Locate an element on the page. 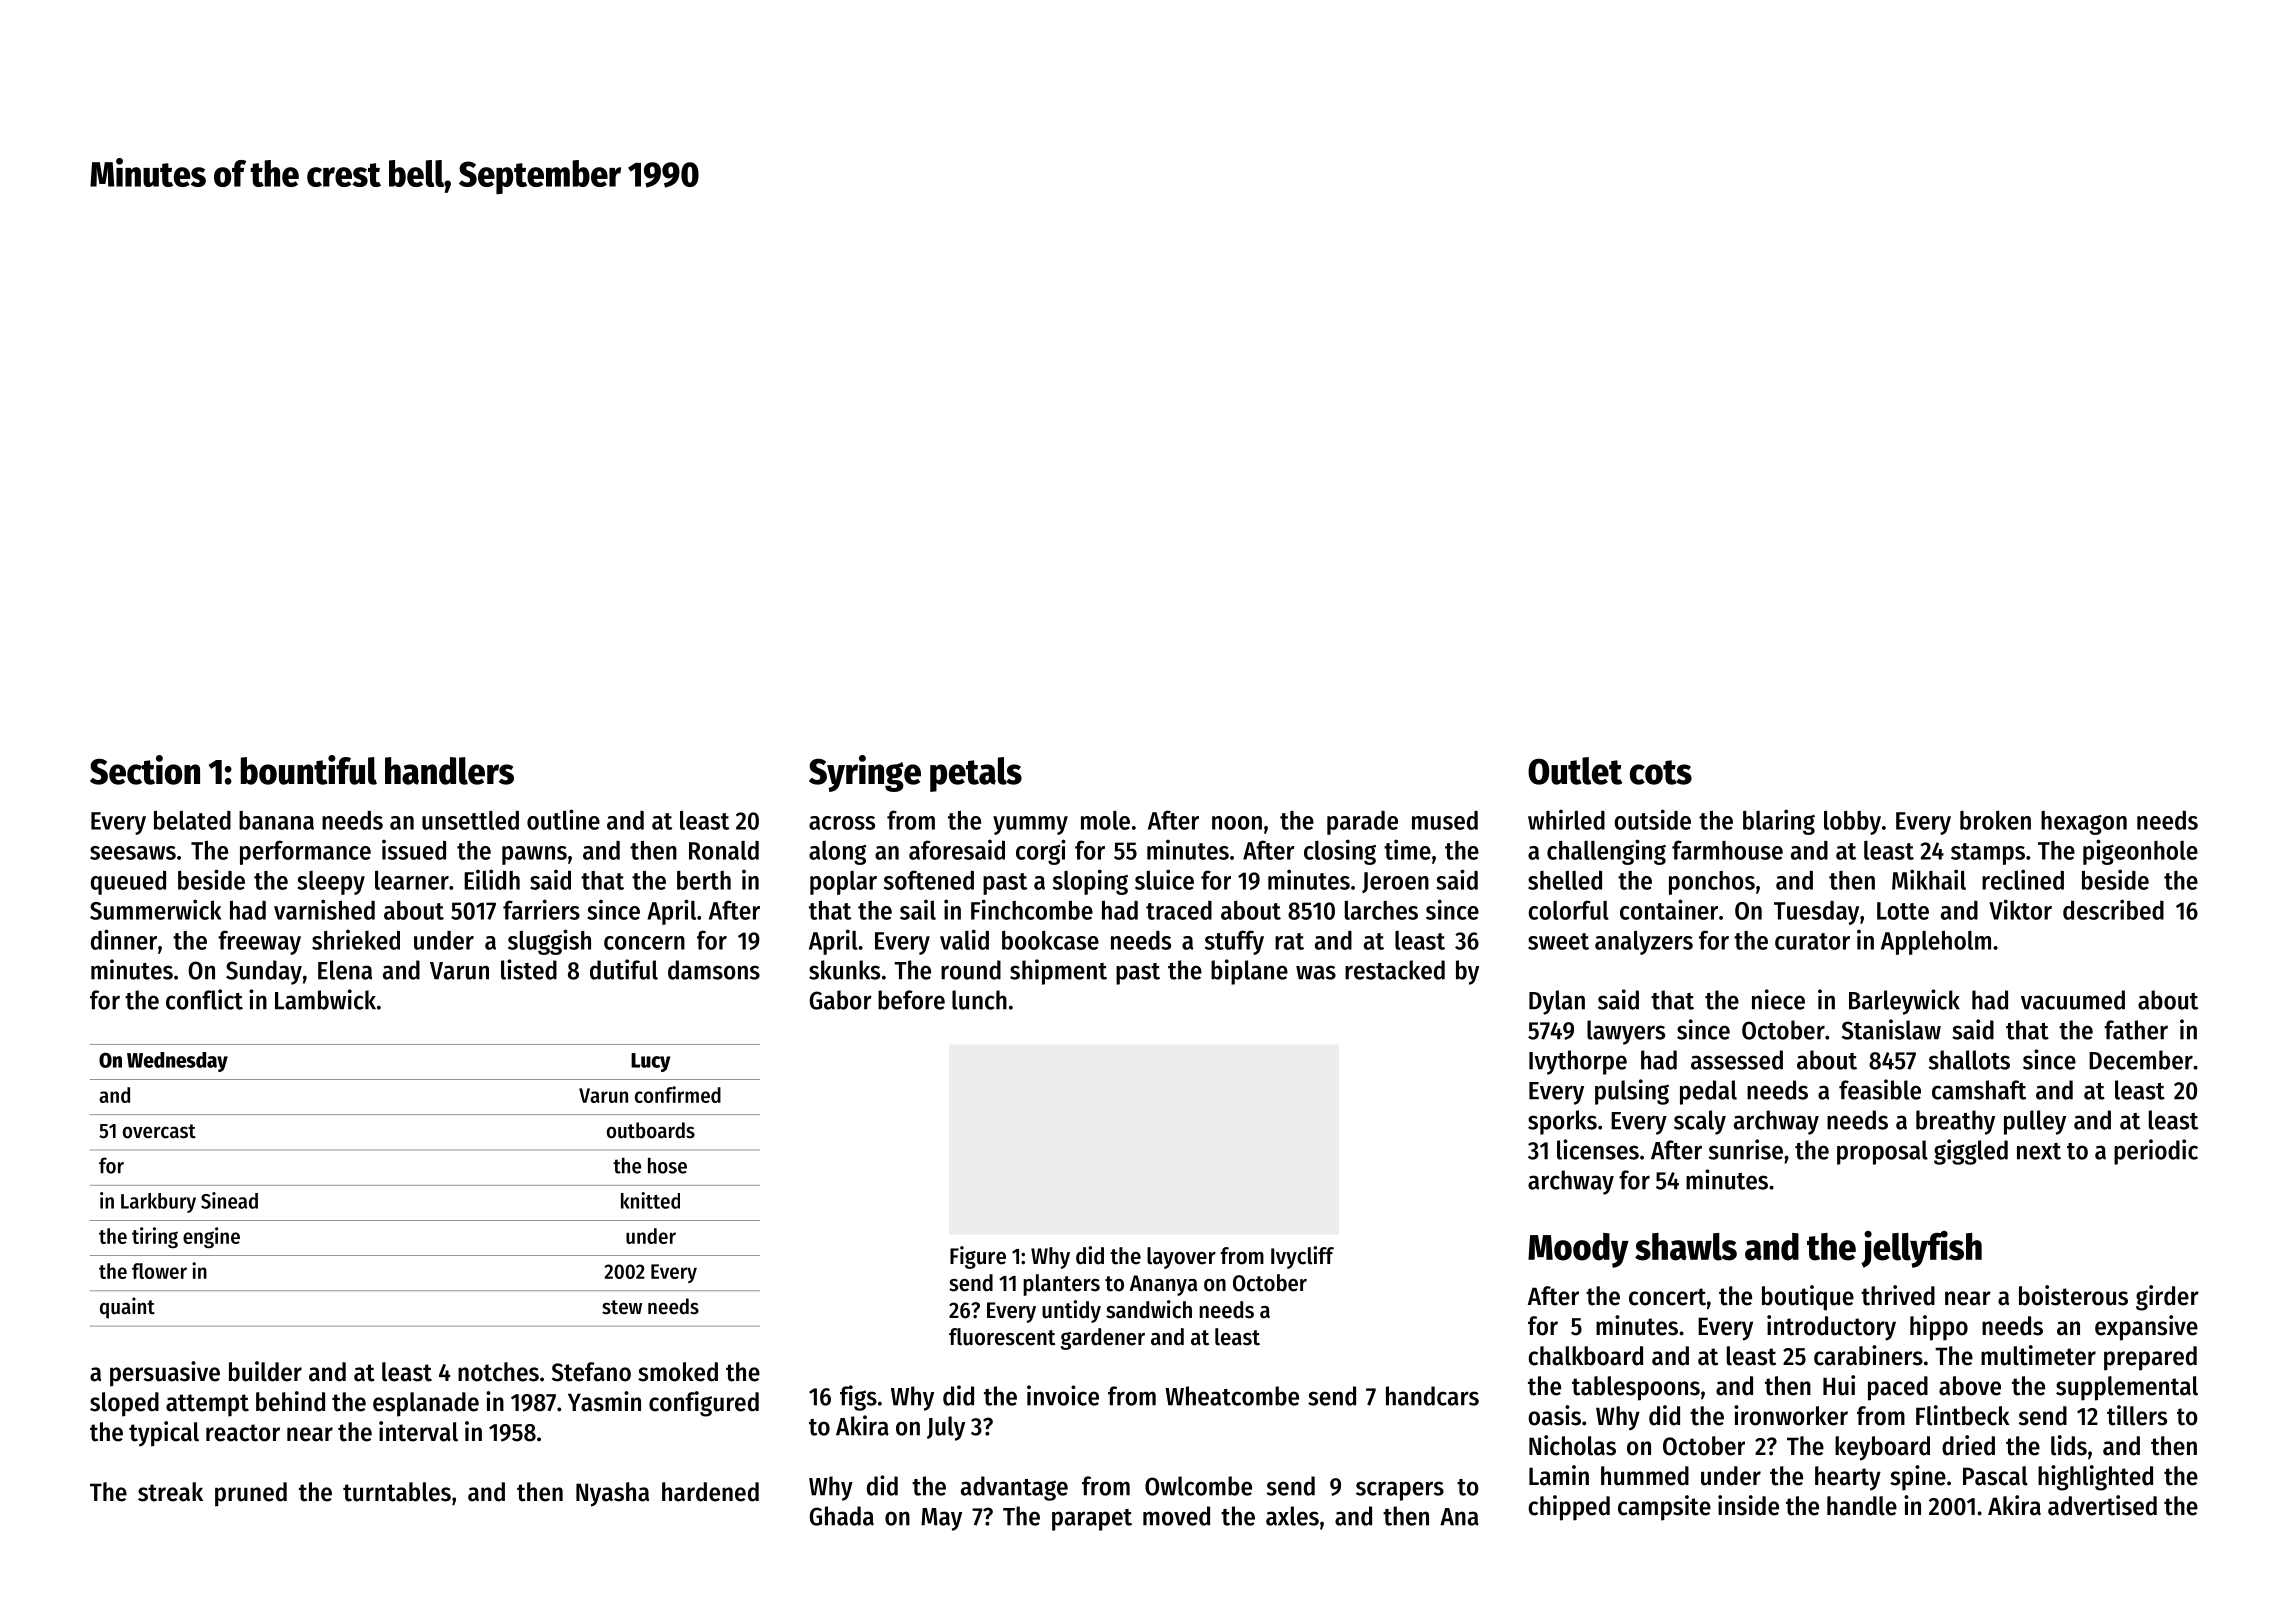  ponchos is located at coordinates (1712, 883).
